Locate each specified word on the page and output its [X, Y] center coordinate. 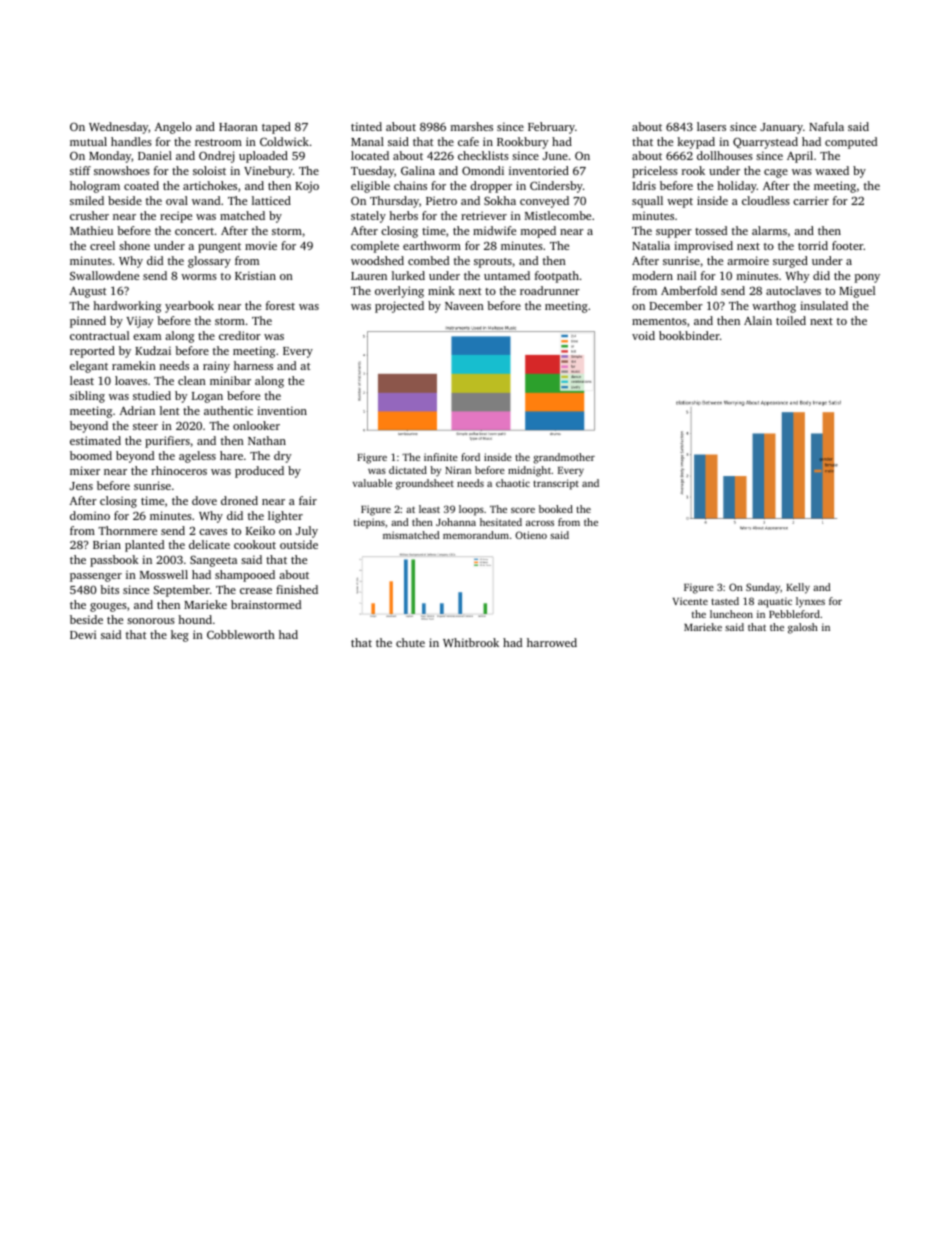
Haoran [238, 127]
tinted [366, 126]
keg [180, 636]
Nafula [826, 126]
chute [410, 642]
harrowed [552, 642]
